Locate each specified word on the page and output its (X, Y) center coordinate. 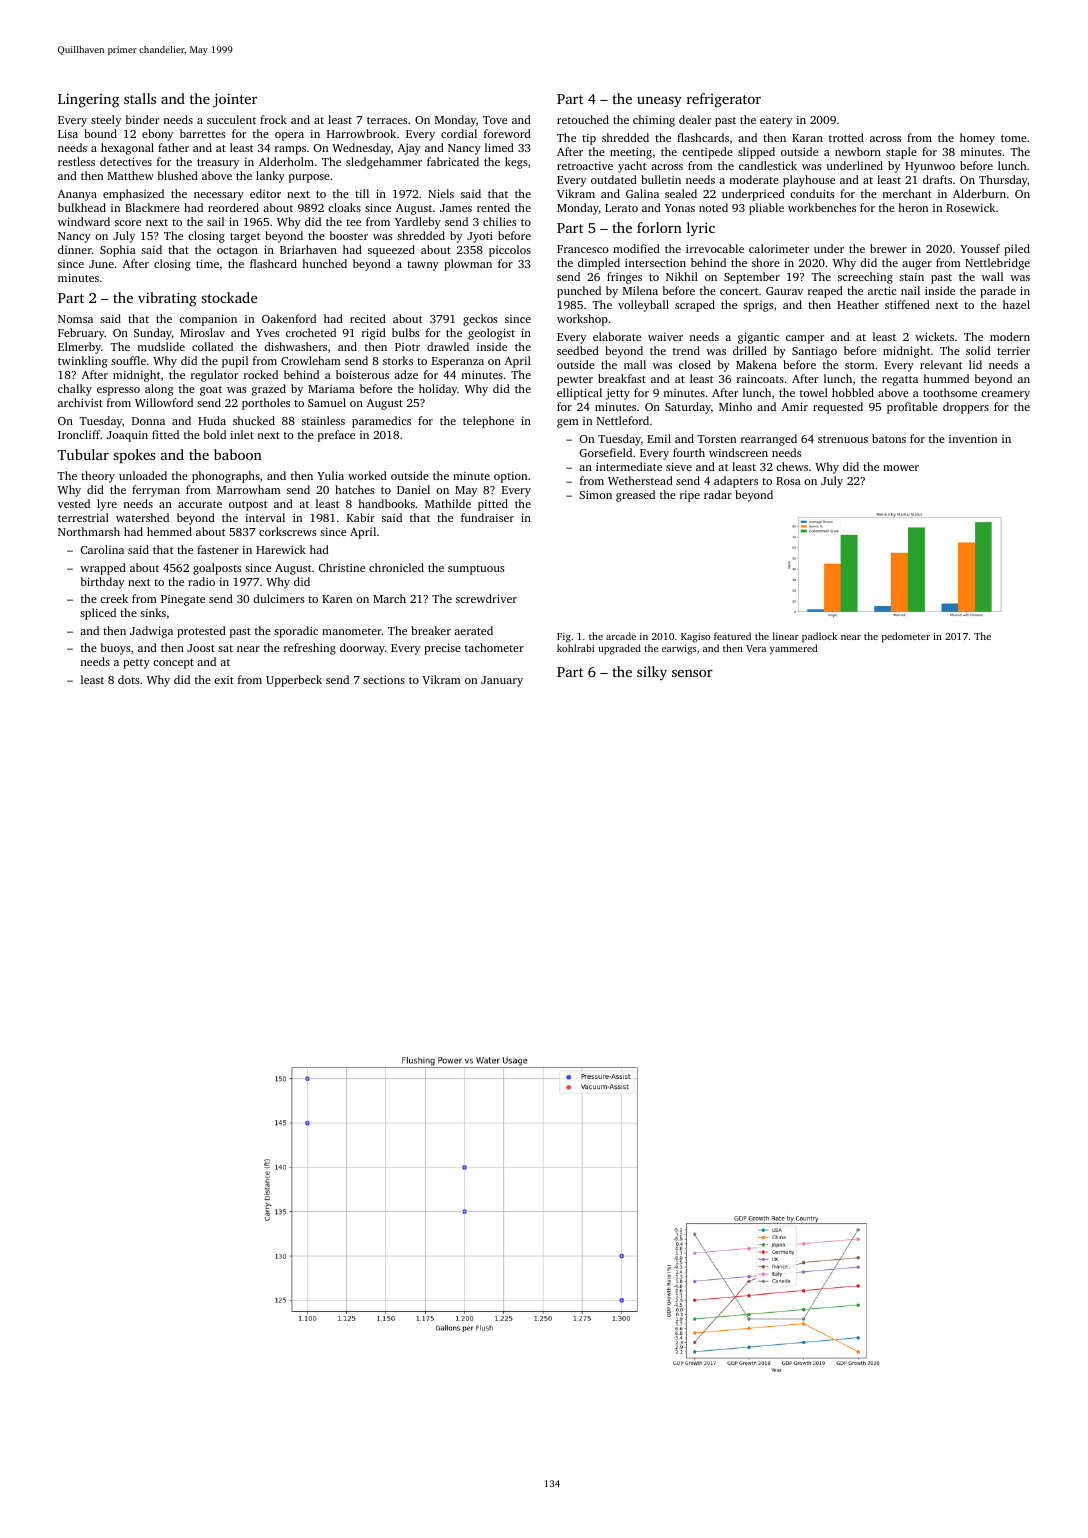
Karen (337, 599)
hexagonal (127, 149)
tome (1014, 138)
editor (265, 193)
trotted (846, 137)
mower (901, 468)
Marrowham (249, 489)
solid (978, 350)
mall (635, 364)
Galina (642, 193)
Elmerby (79, 348)
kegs (516, 163)
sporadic (296, 632)
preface (336, 436)
